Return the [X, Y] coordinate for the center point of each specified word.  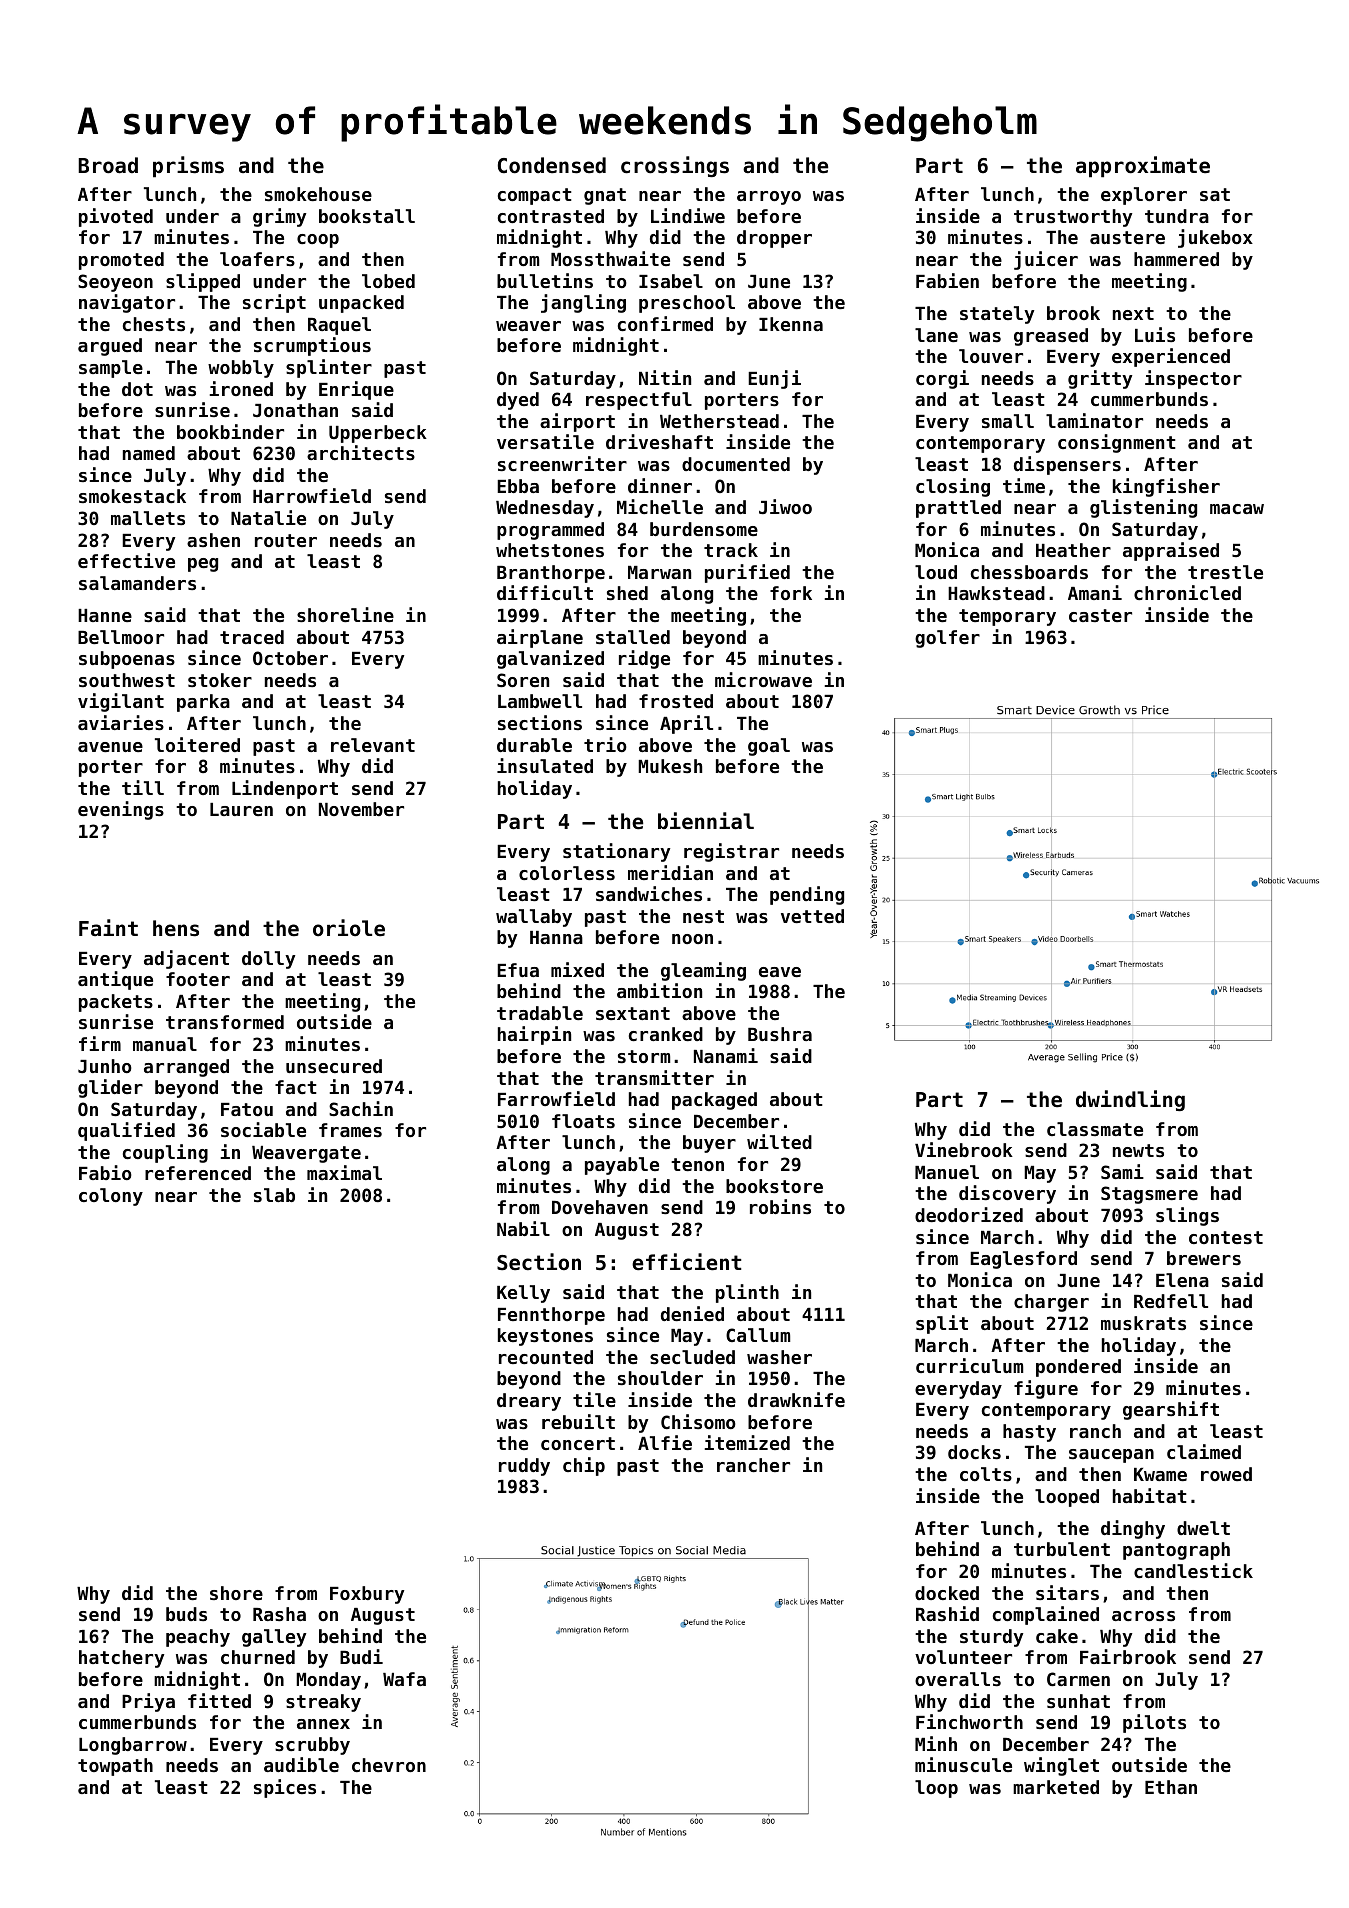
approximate [1143, 167]
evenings [121, 810]
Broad [108, 165]
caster [1100, 615]
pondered [1078, 1368]
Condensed [552, 165]
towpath [115, 1767]
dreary [529, 1402]
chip [584, 1466]
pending [807, 895]
